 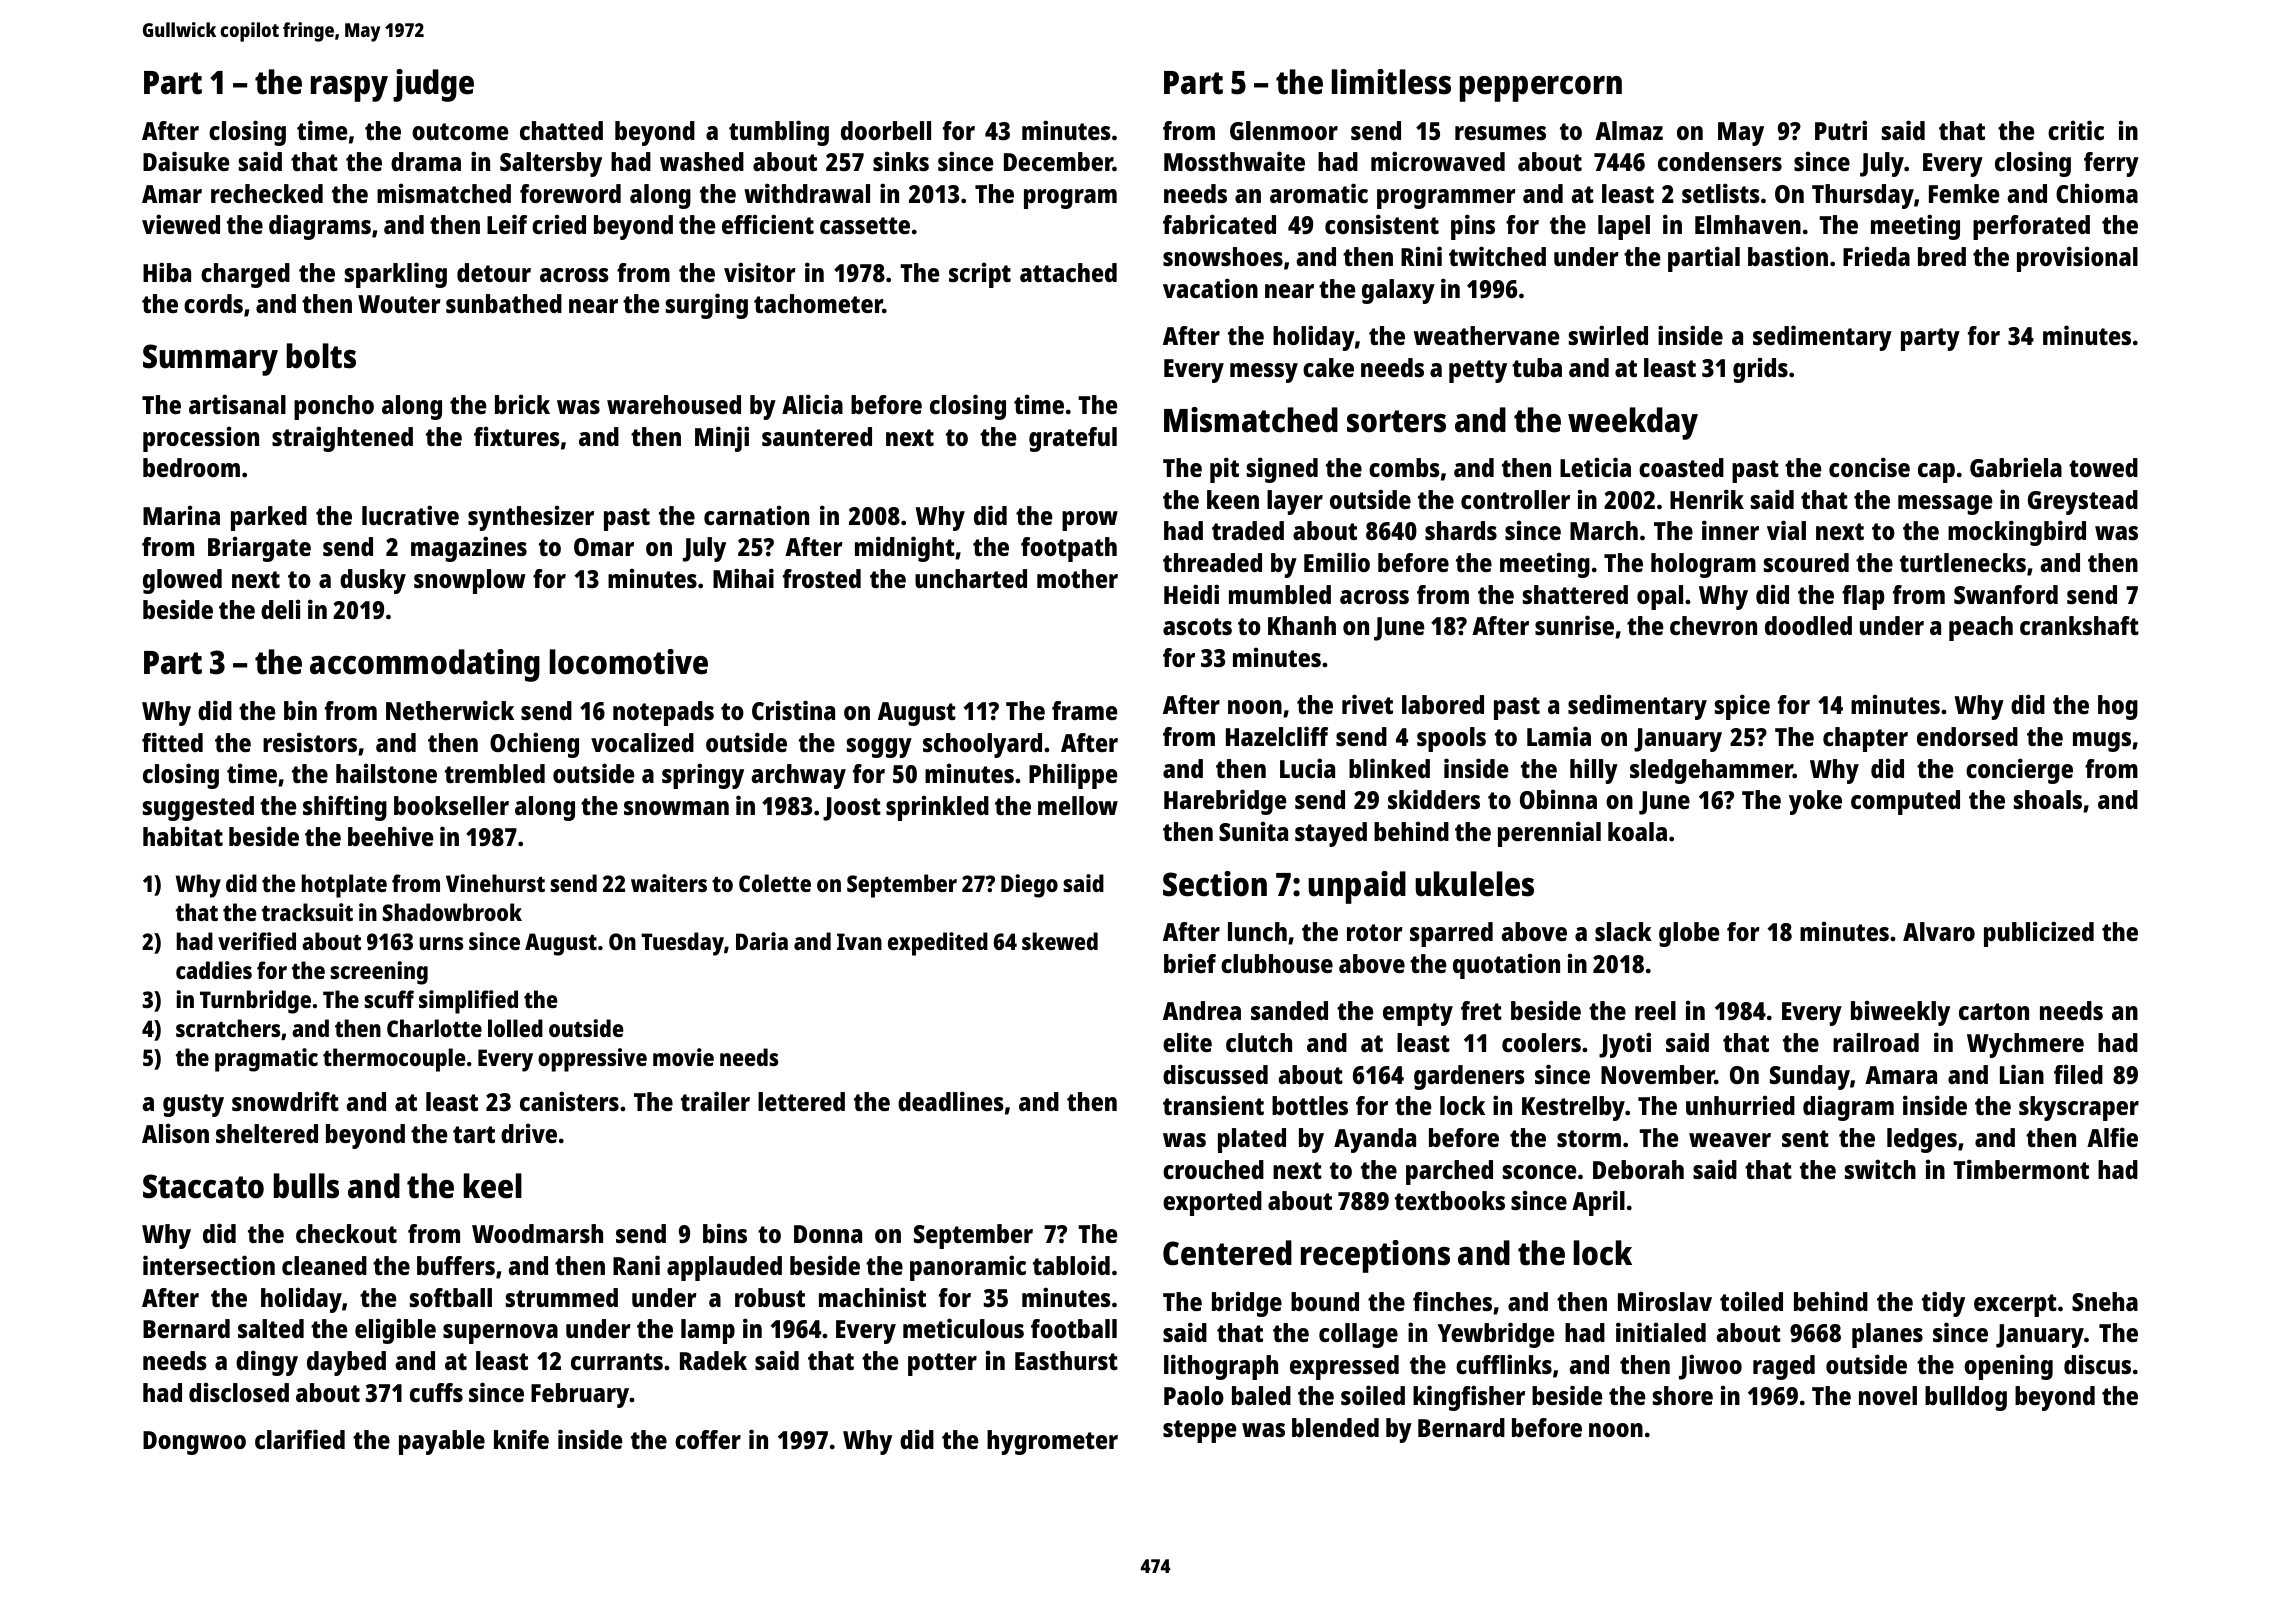 What do you see at coordinates (349, 89) in the page?
I see `raspy` at bounding box center [349, 89].
